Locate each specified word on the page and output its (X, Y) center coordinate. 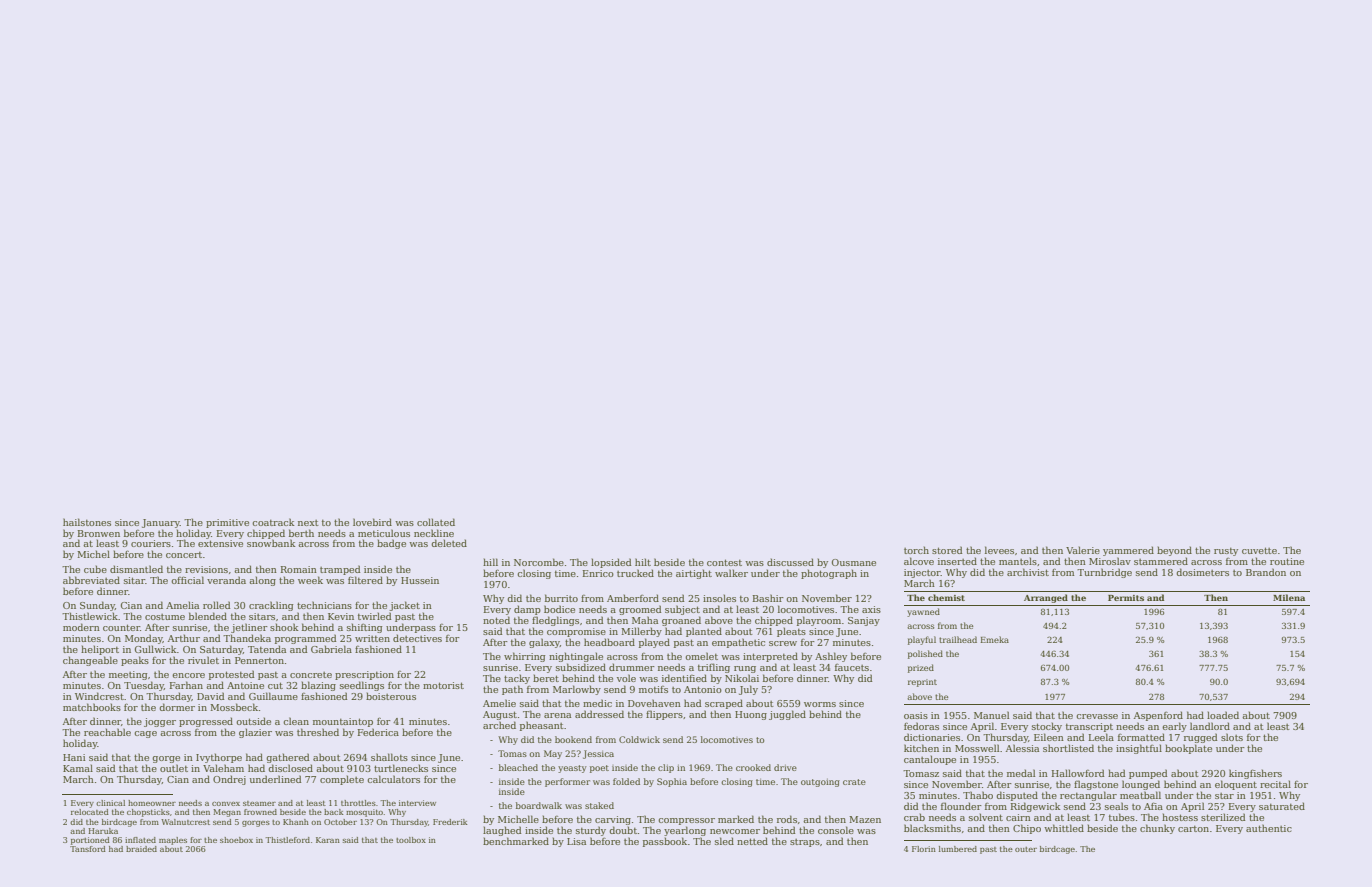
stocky (1047, 727)
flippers (664, 715)
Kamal (78, 768)
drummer (632, 667)
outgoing (820, 782)
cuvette (1259, 550)
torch (916, 550)
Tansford (88, 849)
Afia (1153, 806)
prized (921, 668)
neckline (434, 533)
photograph (829, 574)
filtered (365, 580)
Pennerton (259, 660)
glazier (255, 733)
